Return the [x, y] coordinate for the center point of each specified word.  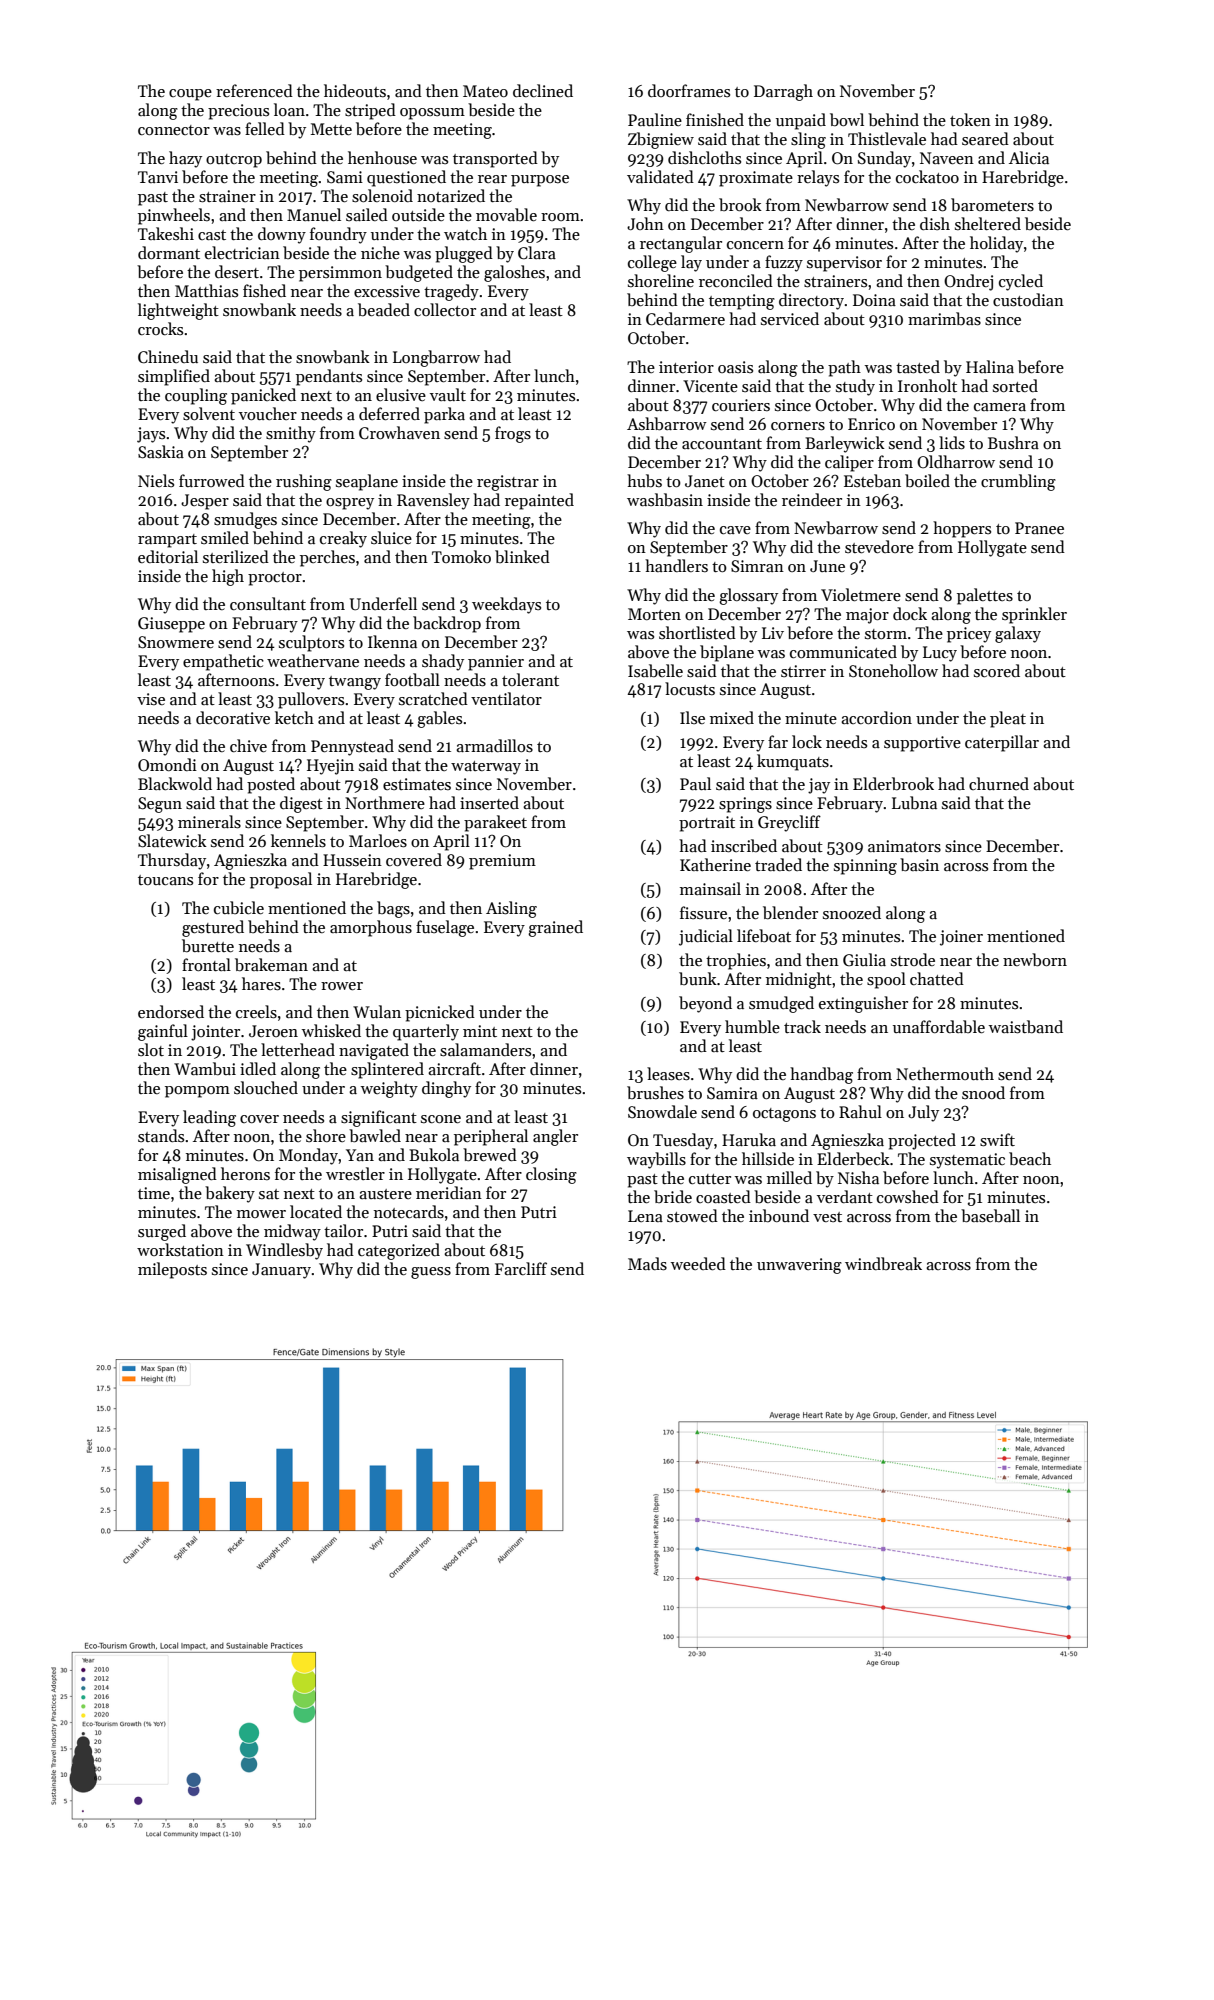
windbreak [883, 1263]
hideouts [355, 90]
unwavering [799, 1266]
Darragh [783, 92]
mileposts [172, 1270]
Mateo [485, 91]
